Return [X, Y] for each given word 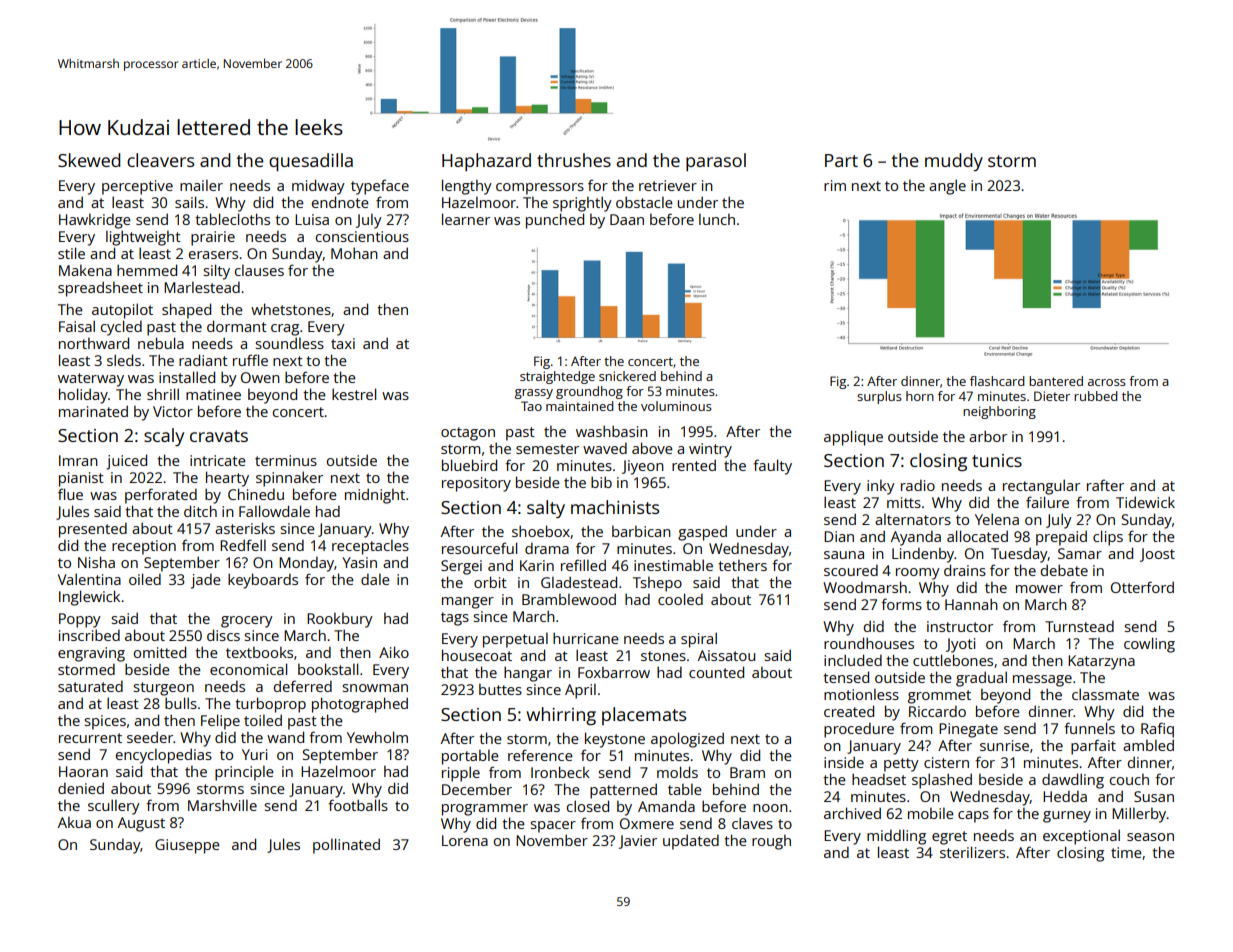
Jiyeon [643, 467]
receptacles [370, 547]
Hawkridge [95, 221]
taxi [343, 343]
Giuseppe [187, 846]
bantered [1056, 381]
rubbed [1096, 396]
